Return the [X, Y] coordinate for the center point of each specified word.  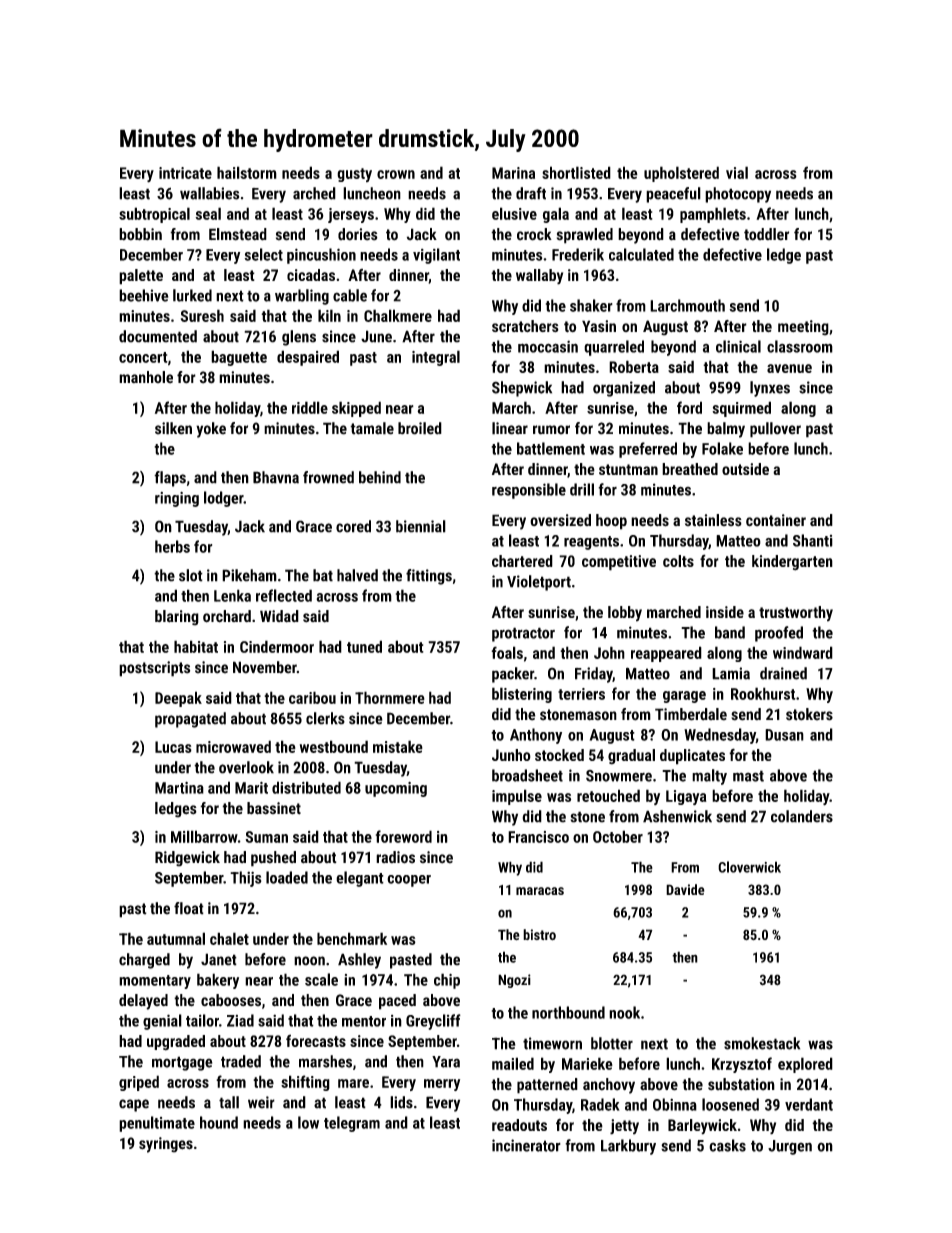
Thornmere [390, 697]
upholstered [681, 174]
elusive [514, 213]
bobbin [140, 234]
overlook [246, 767]
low [308, 1122]
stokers [809, 714]
